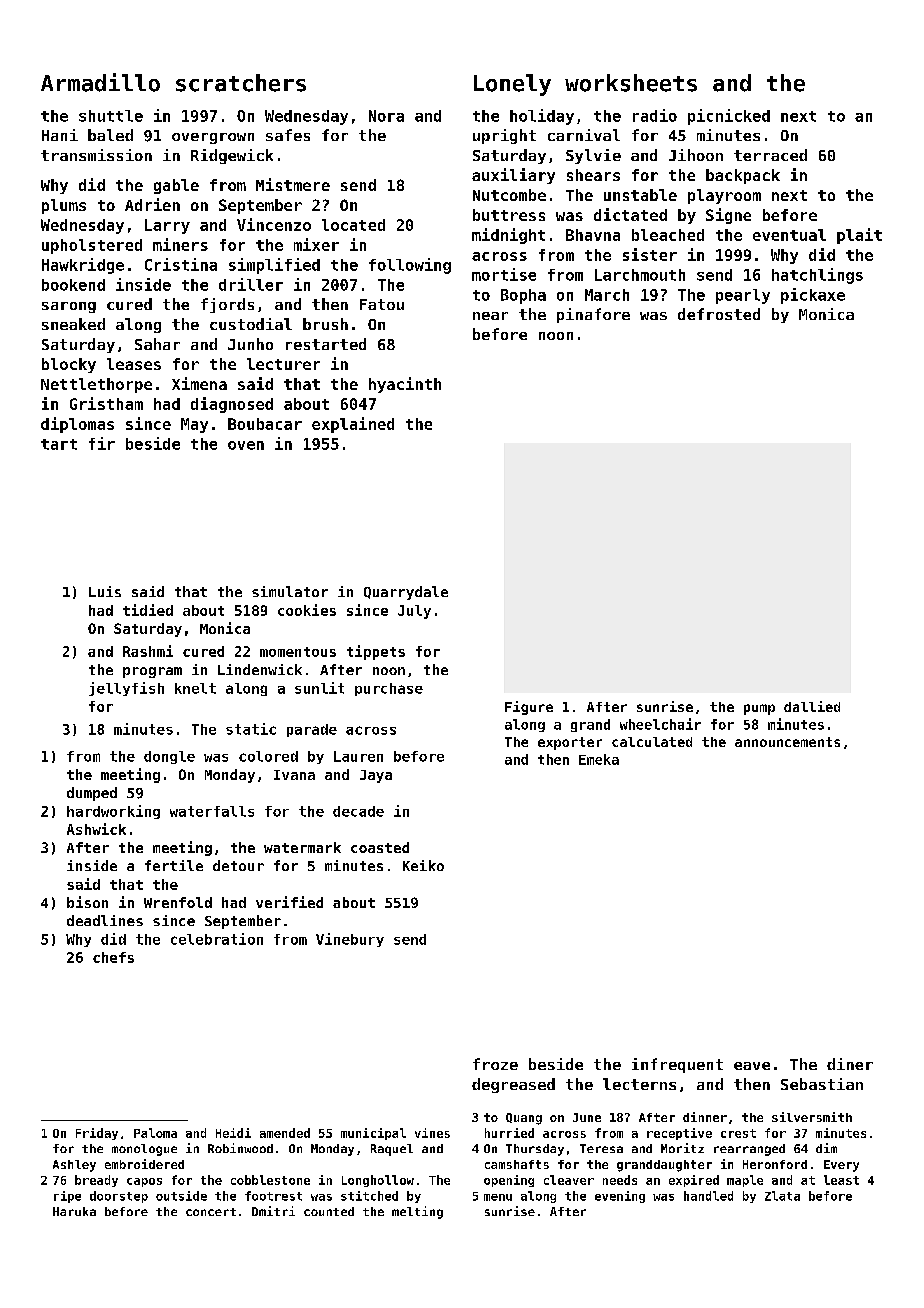  What do you see at coordinates (232, 405) in the image?
I see `diagnosed` at bounding box center [232, 405].
